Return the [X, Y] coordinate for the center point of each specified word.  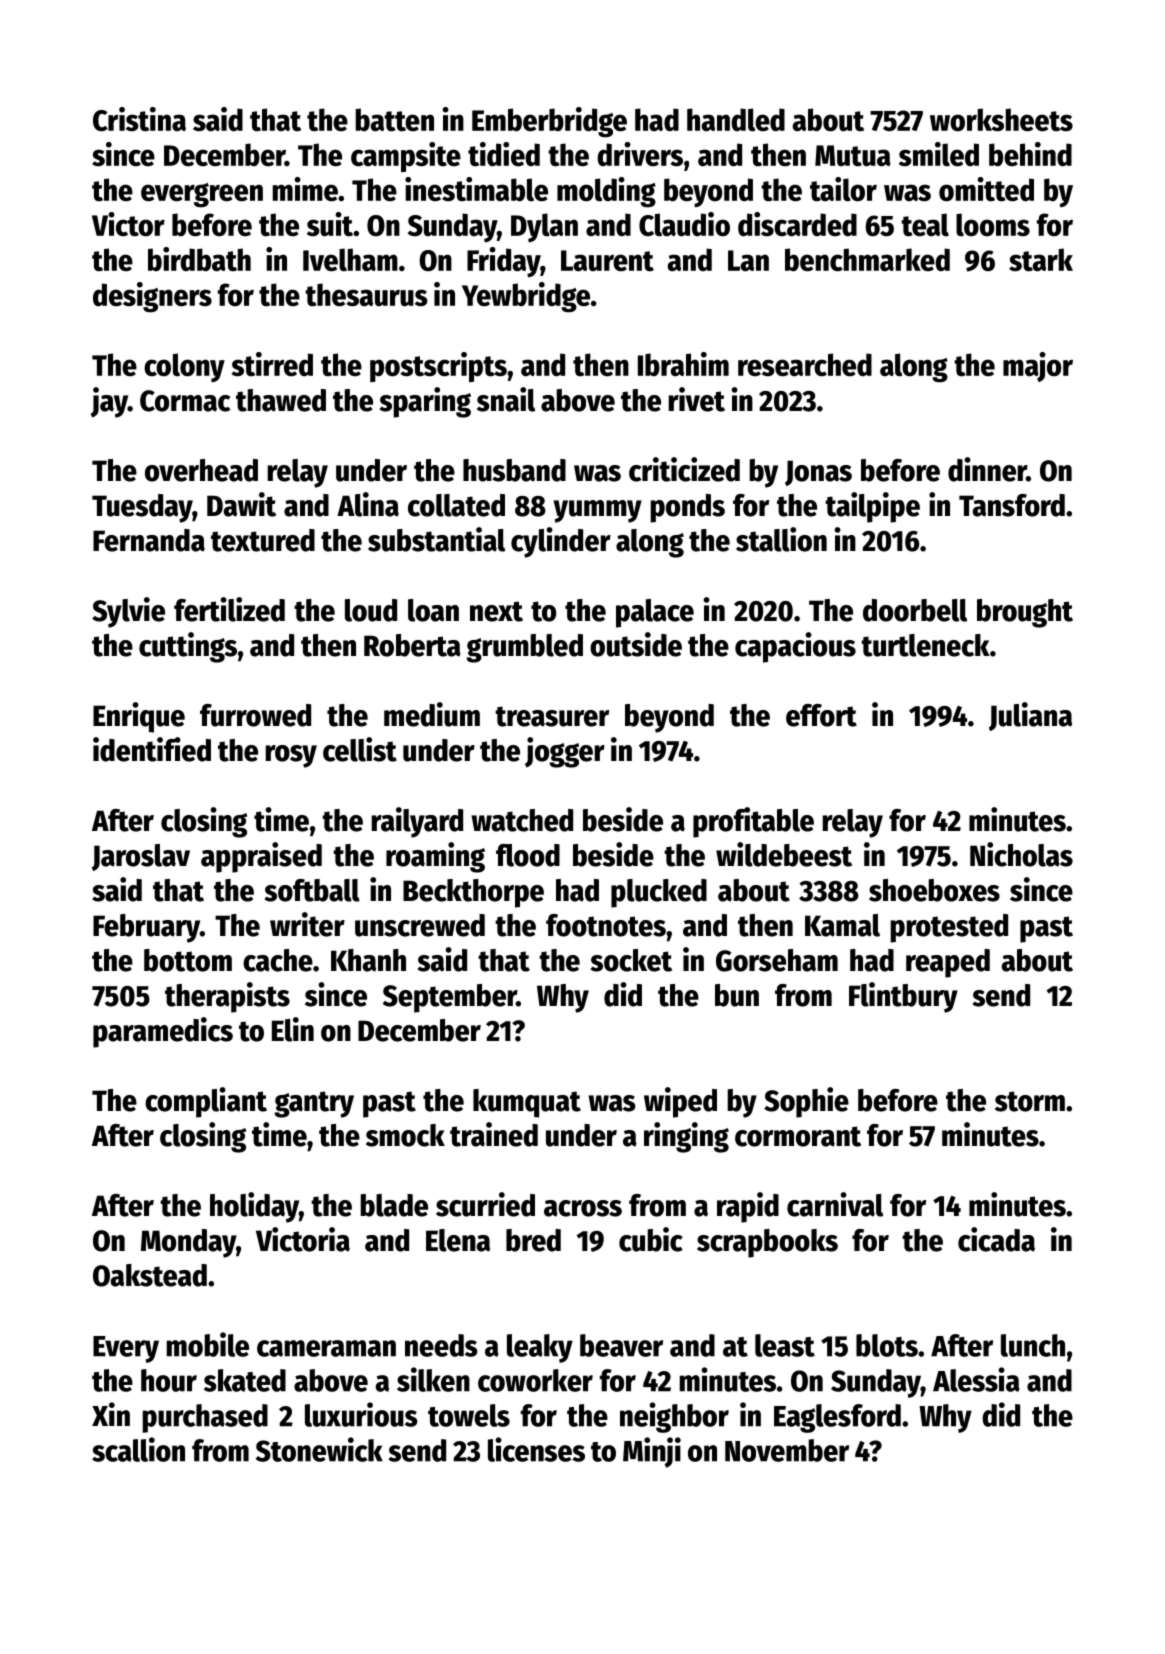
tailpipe [872, 507]
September [450, 998]
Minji [652, 1452]
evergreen [202, 195]
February [146, 928]
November [787, 1450]
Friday [503, 262]
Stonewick [319, 1449]
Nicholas [1021, 854]
